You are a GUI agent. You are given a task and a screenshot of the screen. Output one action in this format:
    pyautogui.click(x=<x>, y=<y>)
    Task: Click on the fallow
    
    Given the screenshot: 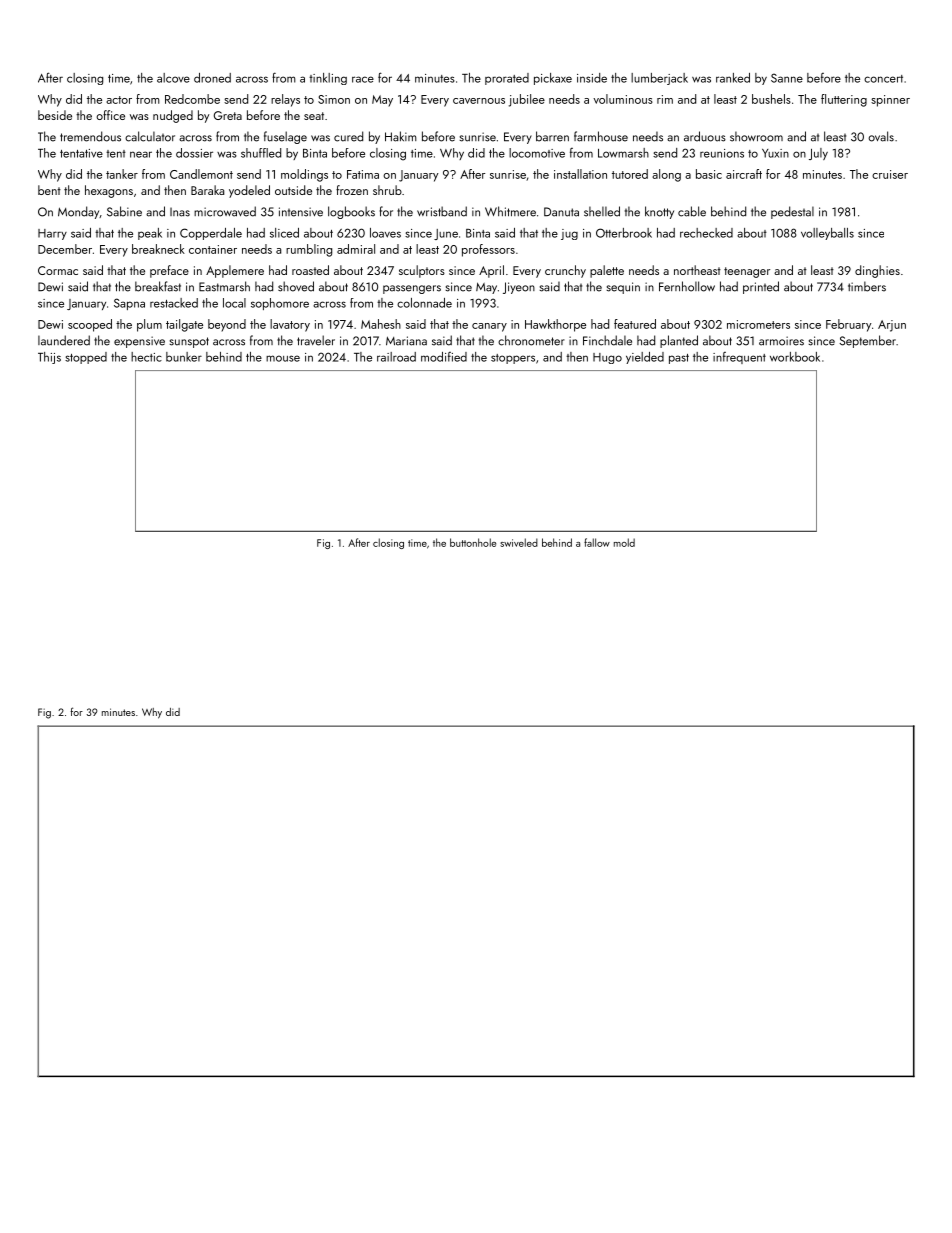 What is the action you would take?
    pyautogui.click(x=597, y=542)
